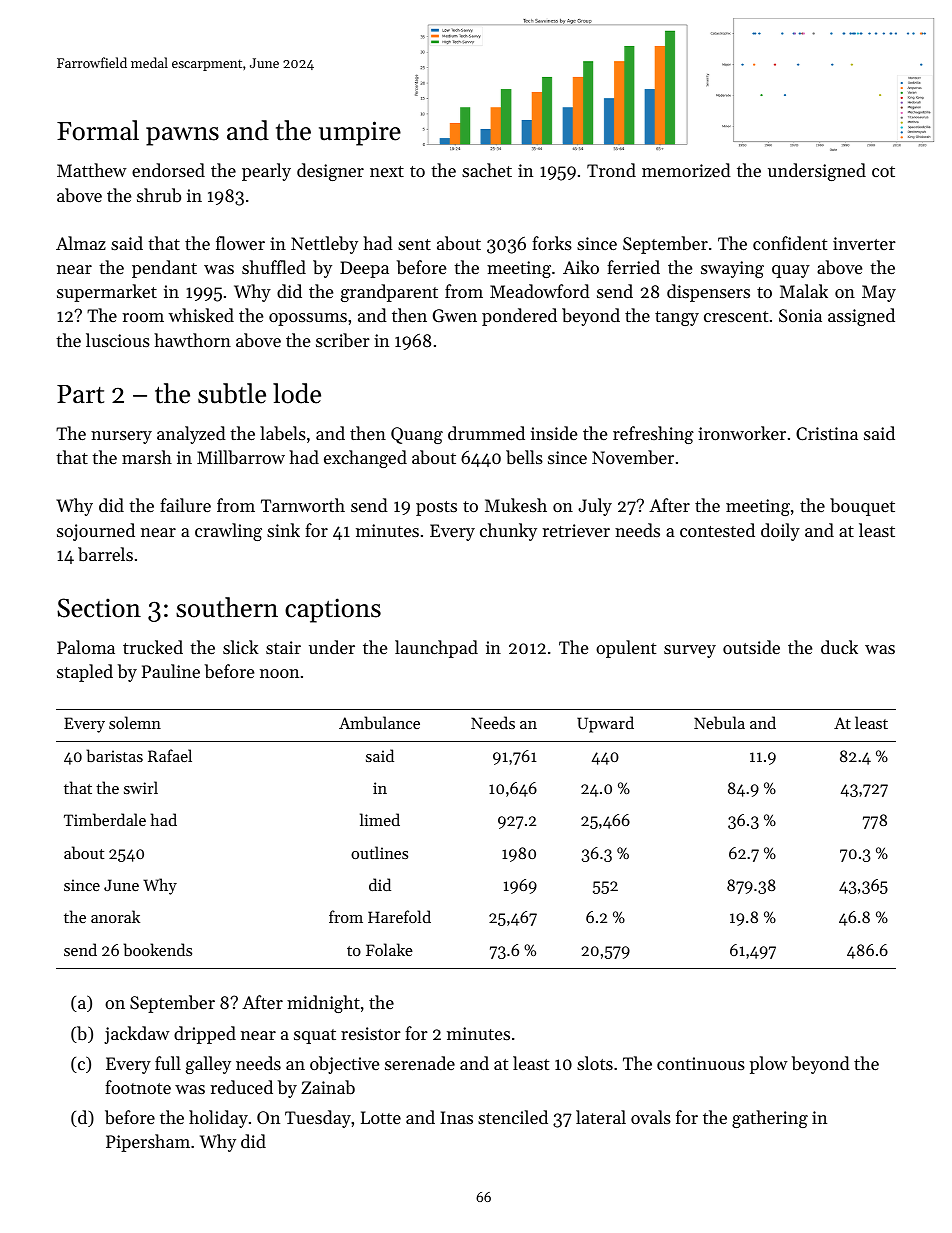 This screenshot has width=952, height=1233. I want to click on Pipersham, so click(148, 1143).
